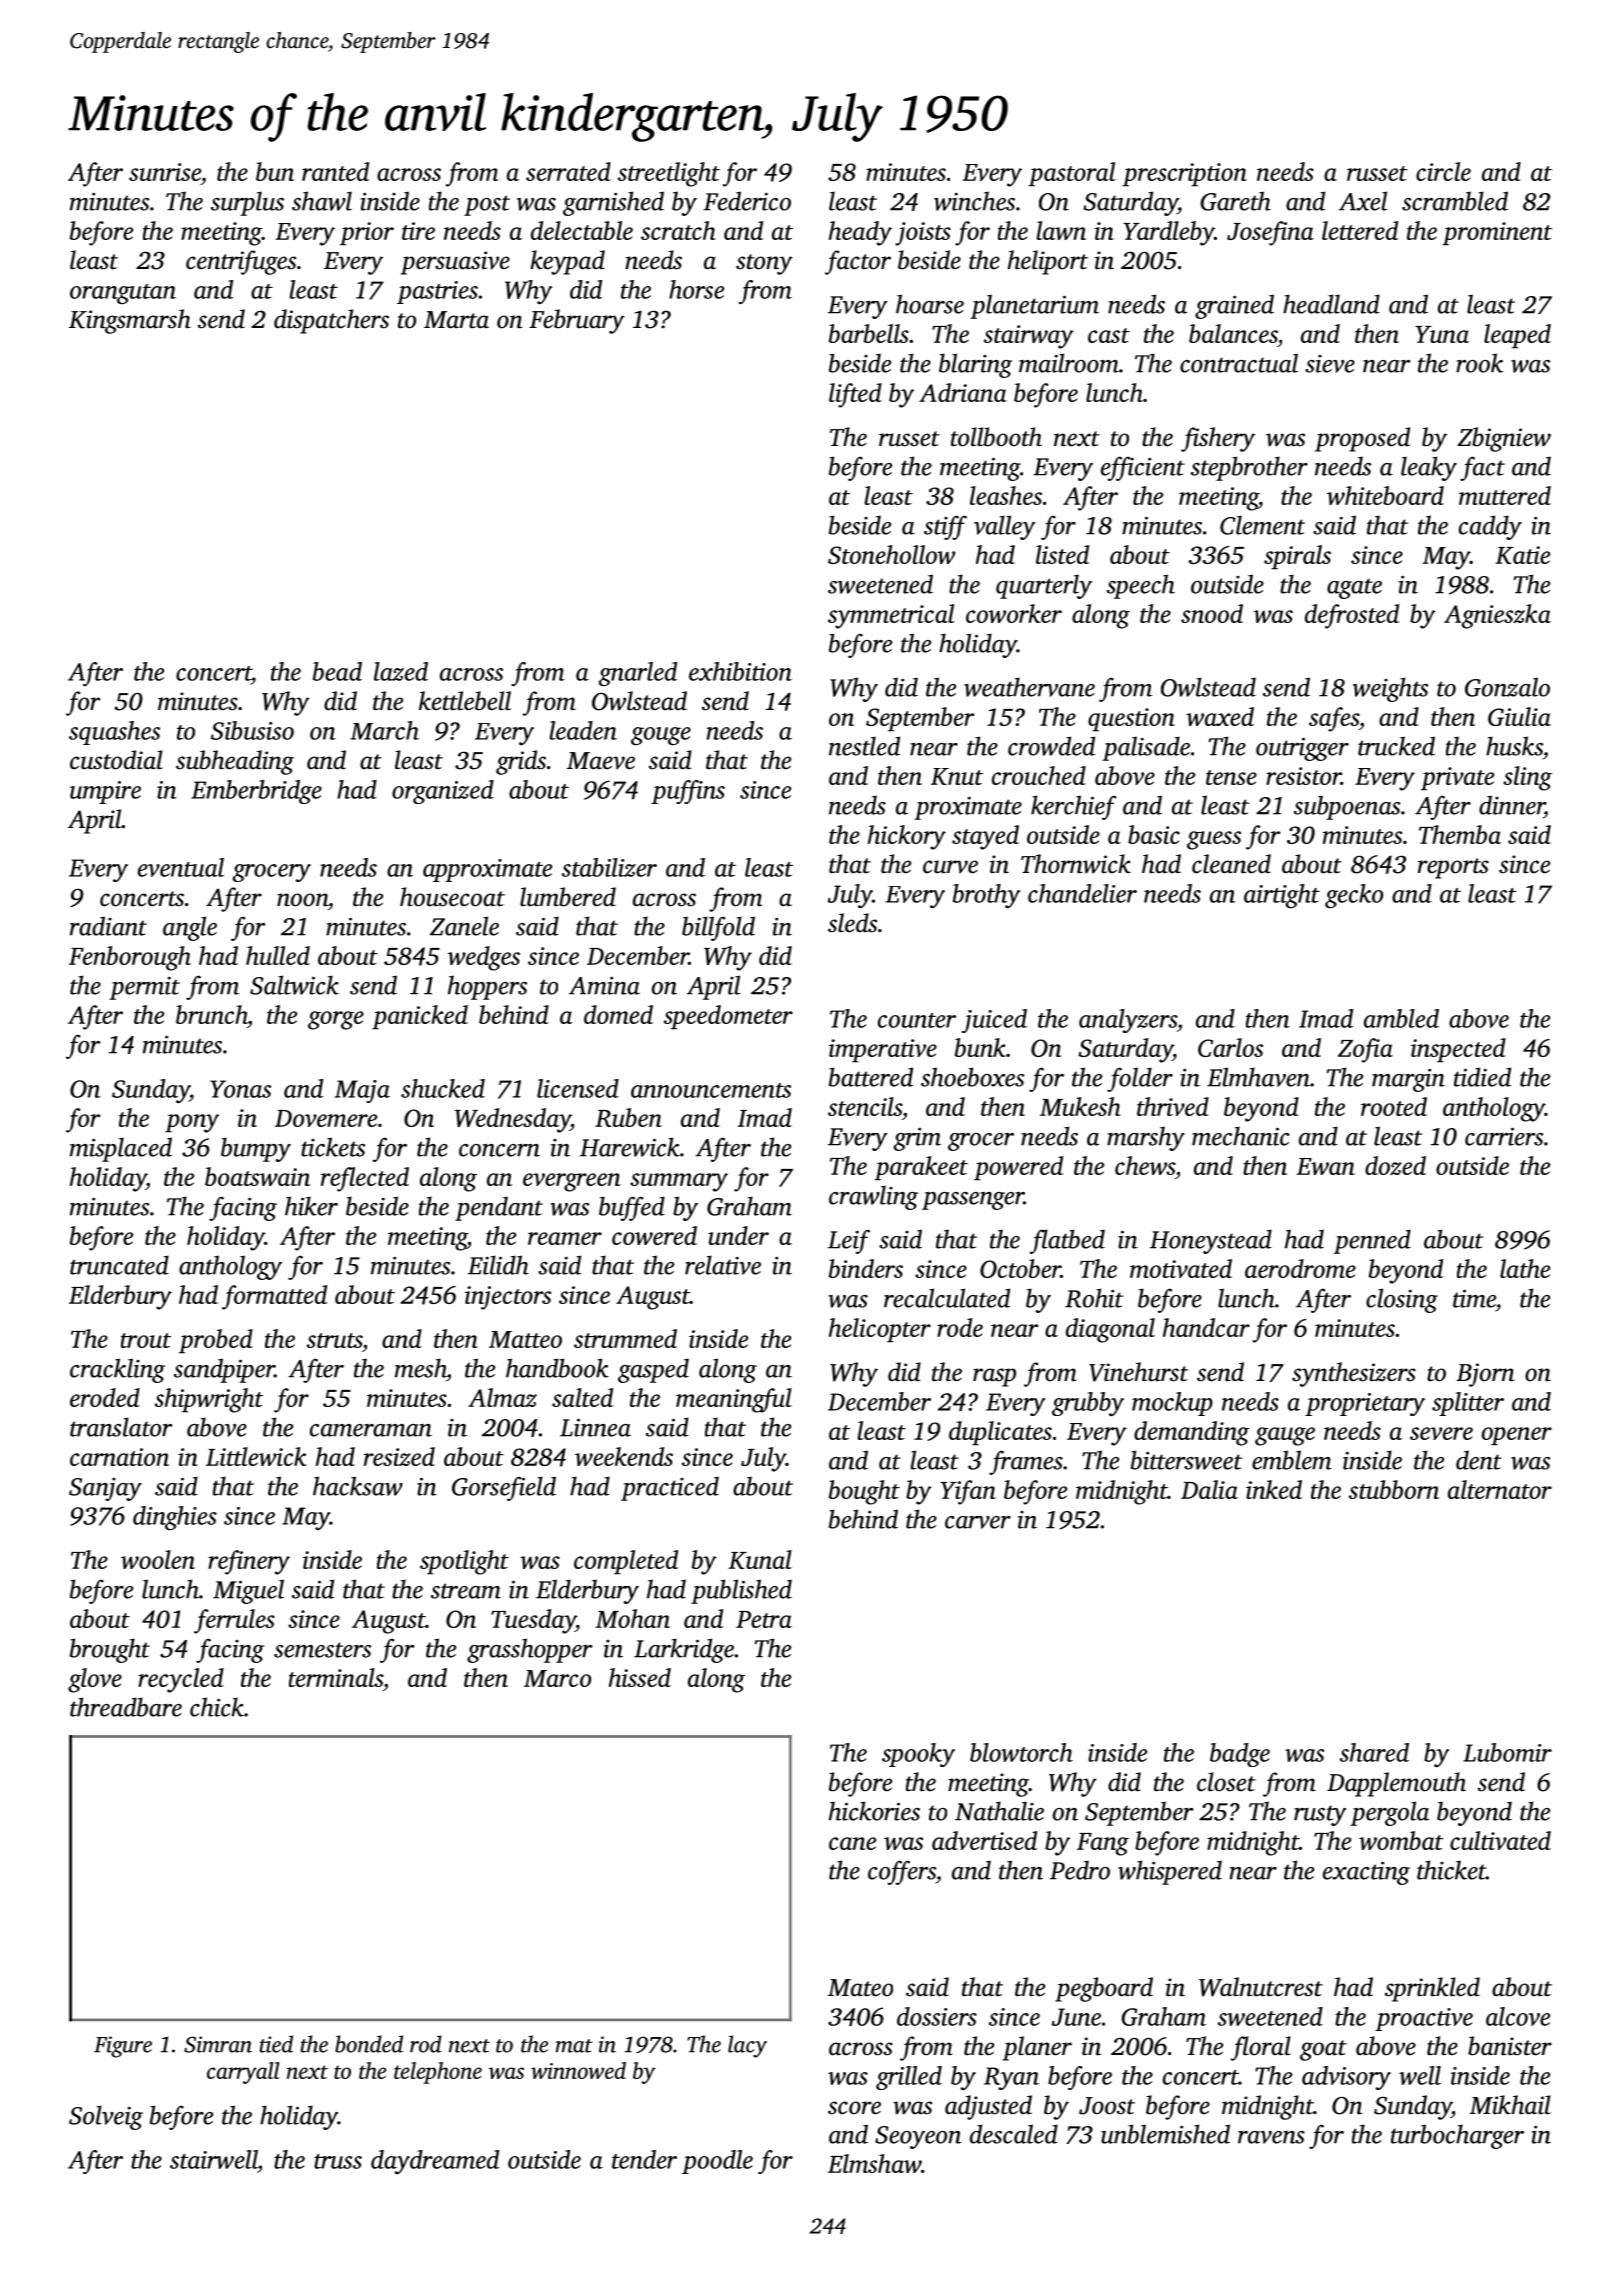 This image has height=2292, width=1620. What do you see at coordinates (864, 746) in the image?
I see `nestled` at bounding box center [864, 746].
